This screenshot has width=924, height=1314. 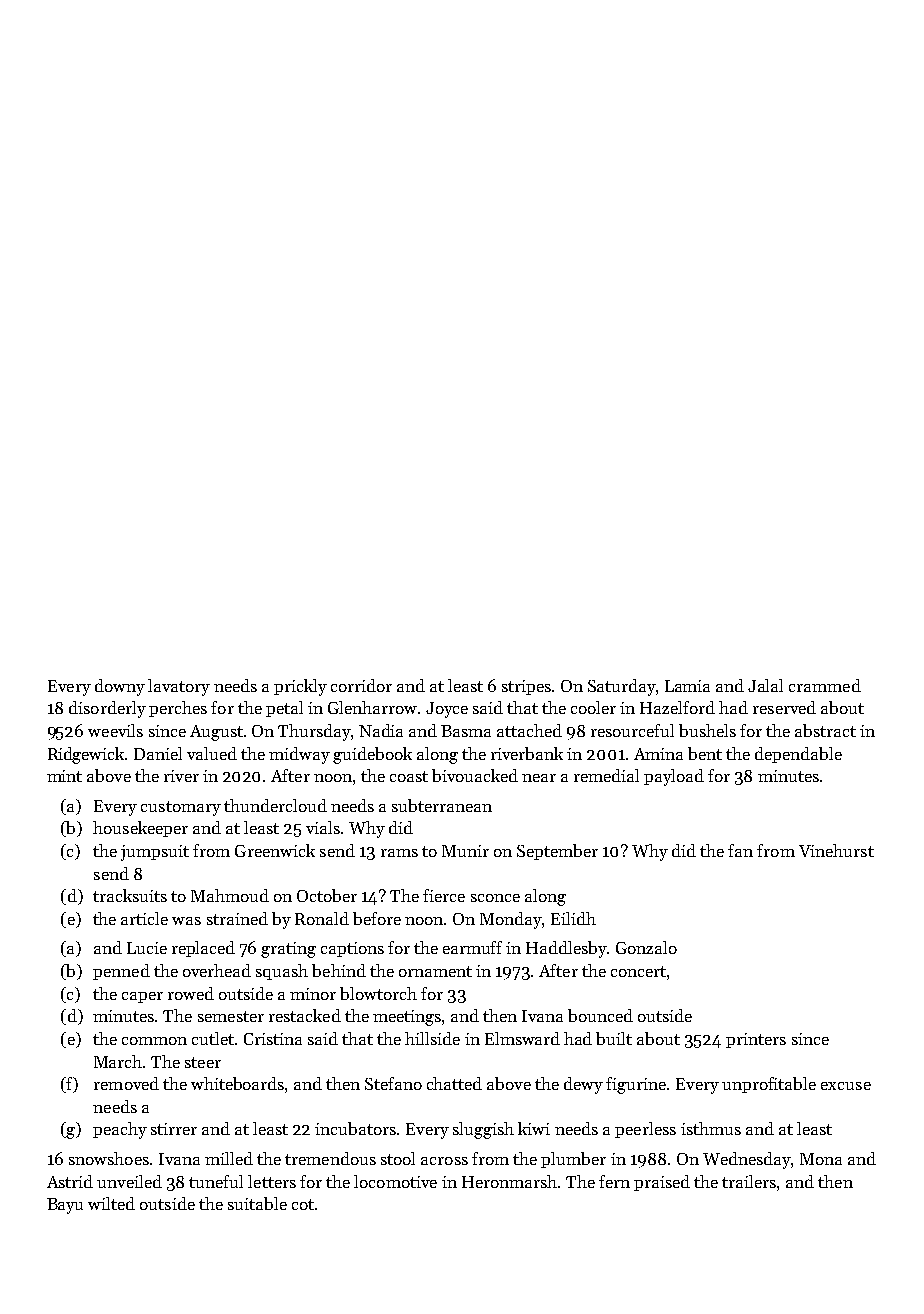 I want to click on Gonzalo, so click(x=646, y=947).
